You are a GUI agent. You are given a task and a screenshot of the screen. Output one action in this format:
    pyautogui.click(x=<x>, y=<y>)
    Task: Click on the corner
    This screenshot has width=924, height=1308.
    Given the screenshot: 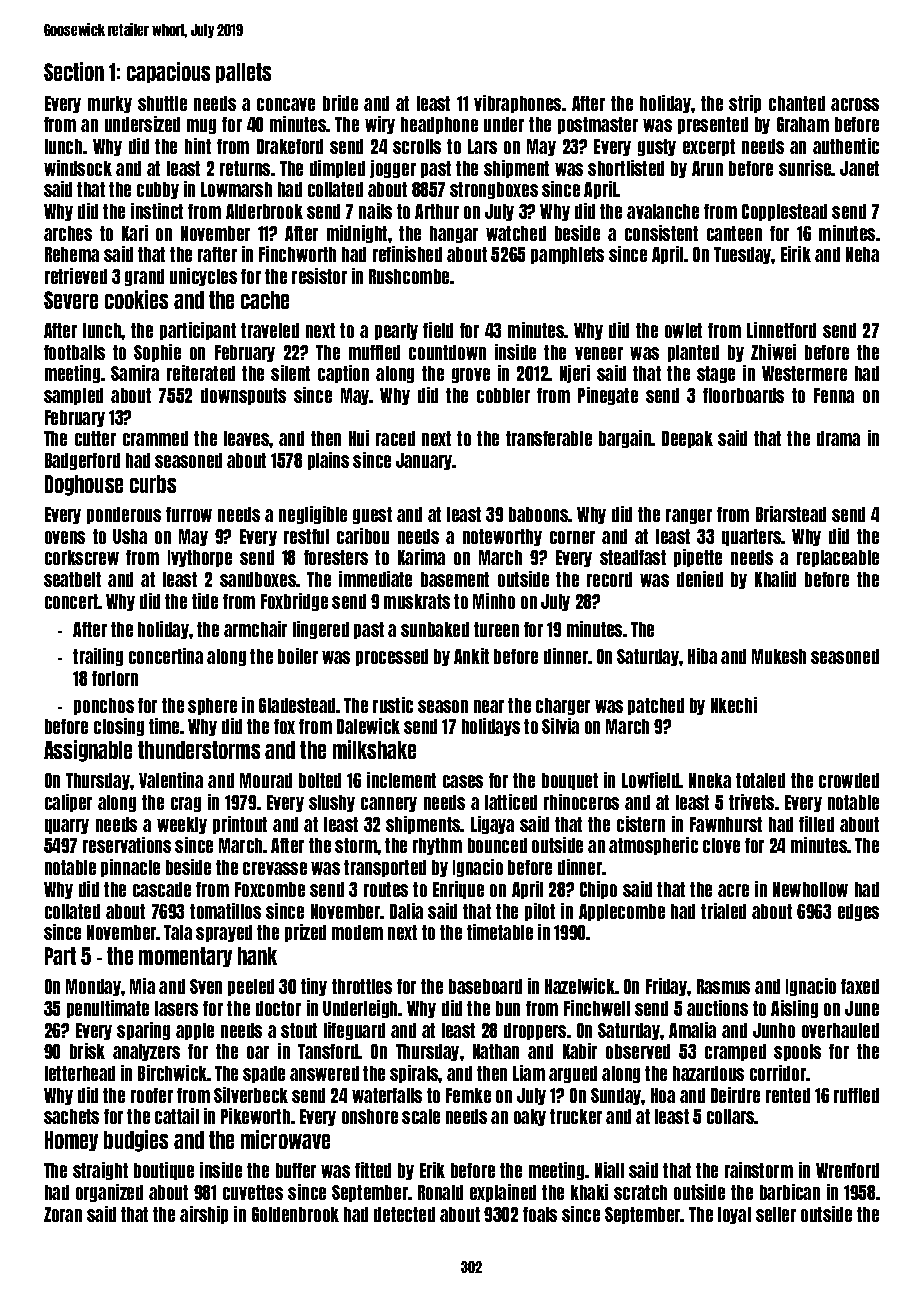 What is the action you would take?
    pyautogui.click(x=572, y=537)
